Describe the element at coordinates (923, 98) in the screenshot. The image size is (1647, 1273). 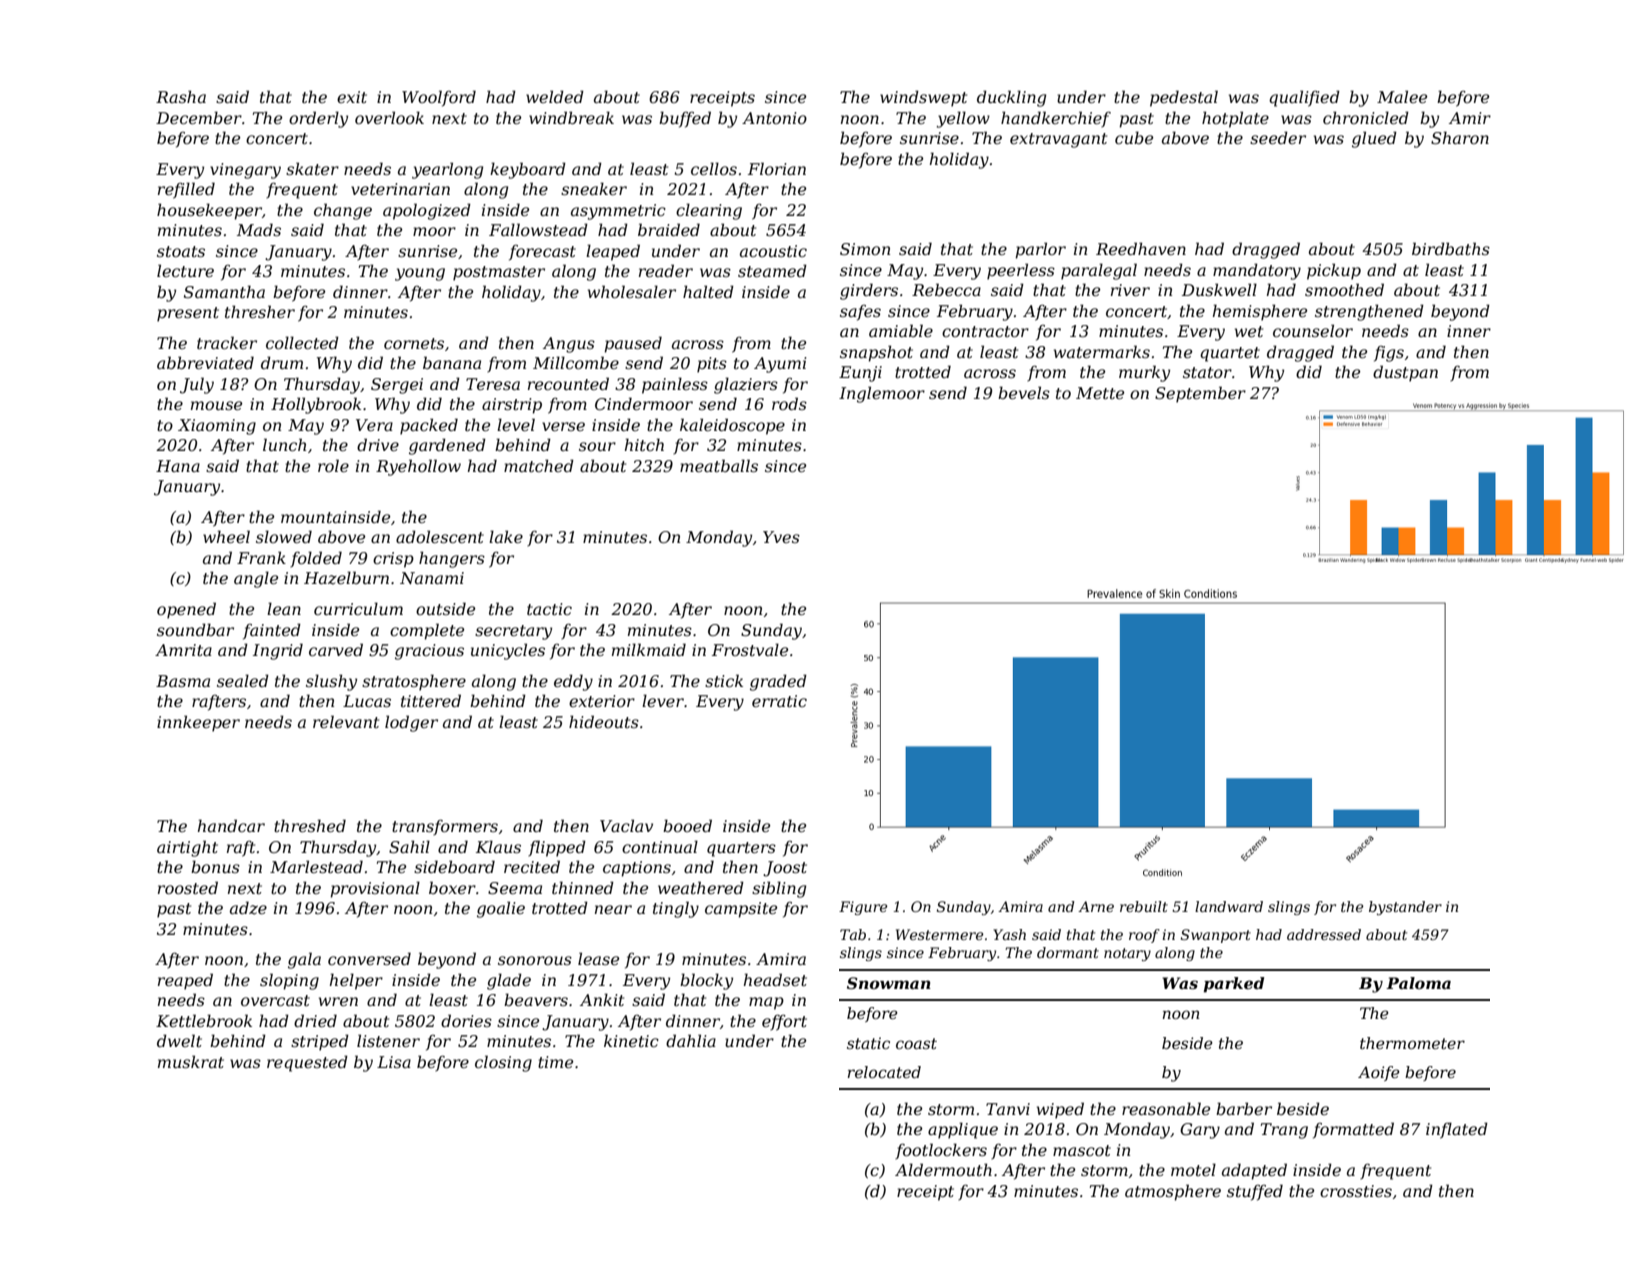
I see `windswept` at that location.
